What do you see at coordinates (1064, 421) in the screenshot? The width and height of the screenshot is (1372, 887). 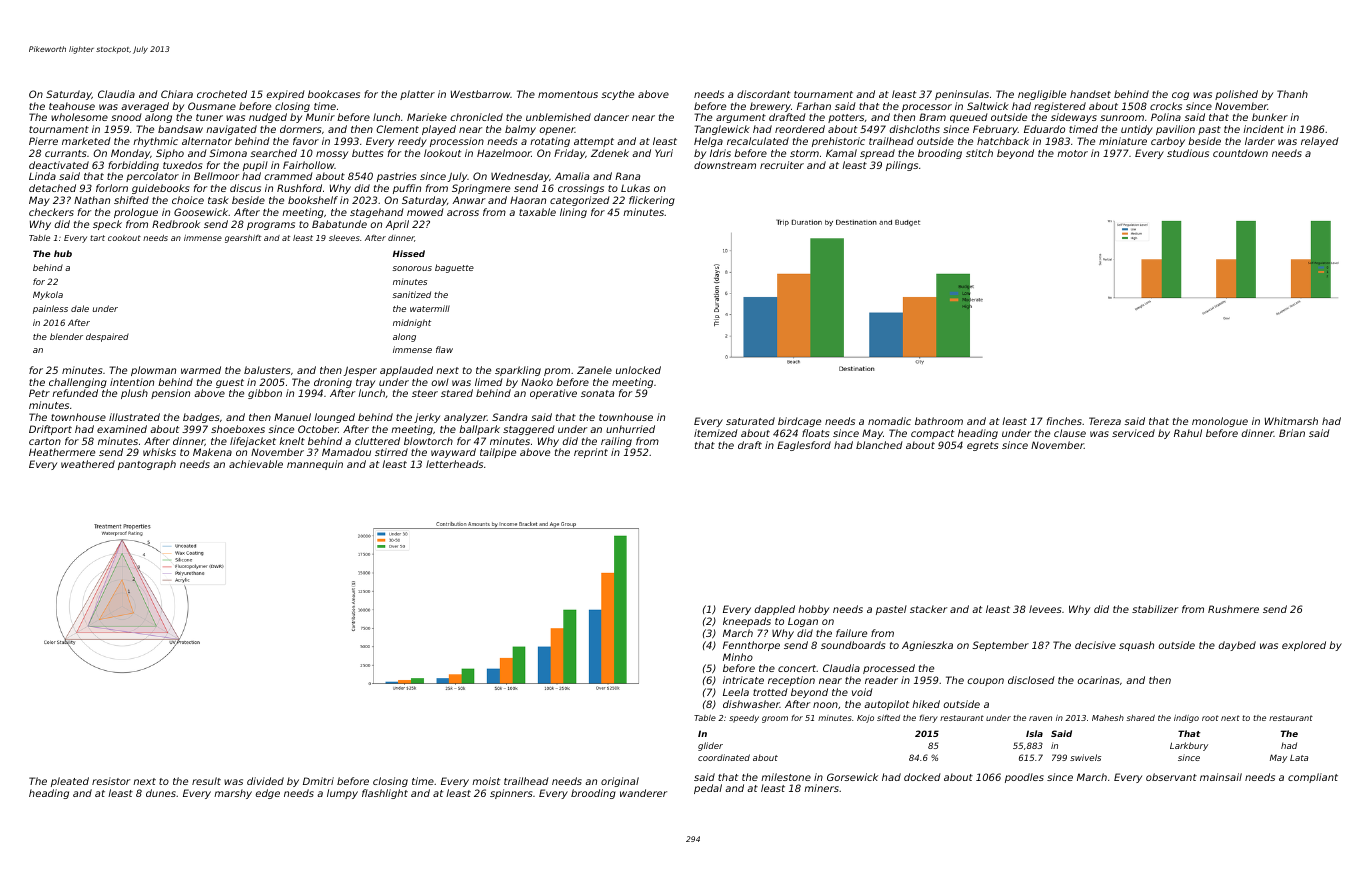 I see `finches` at bounding box center [1064, 421].
